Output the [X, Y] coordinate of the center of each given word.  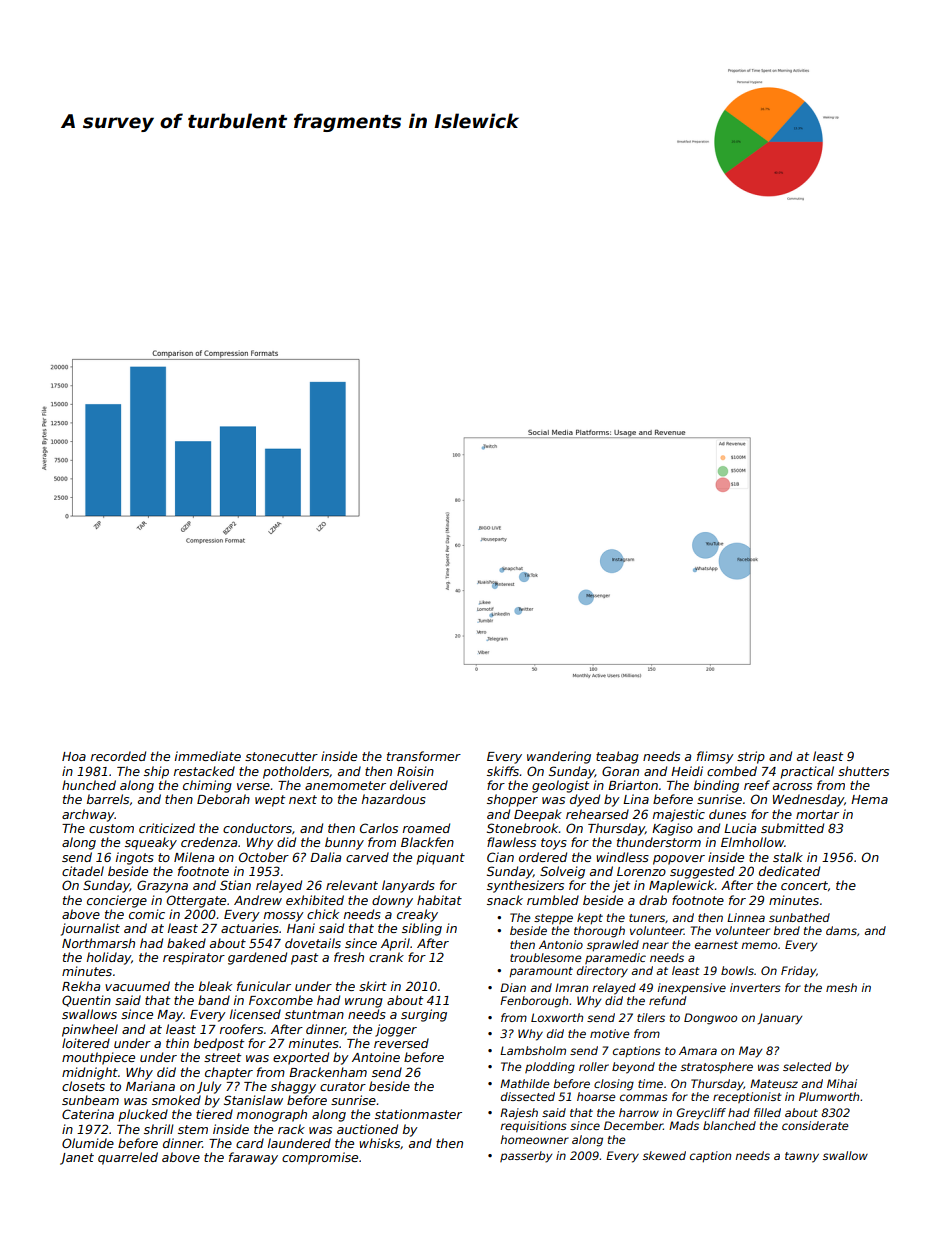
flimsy [715, 757]
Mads [684, 1125]
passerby [526, 1157]
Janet [77, 1159]
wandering [559, 757]
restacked [204, 771]
